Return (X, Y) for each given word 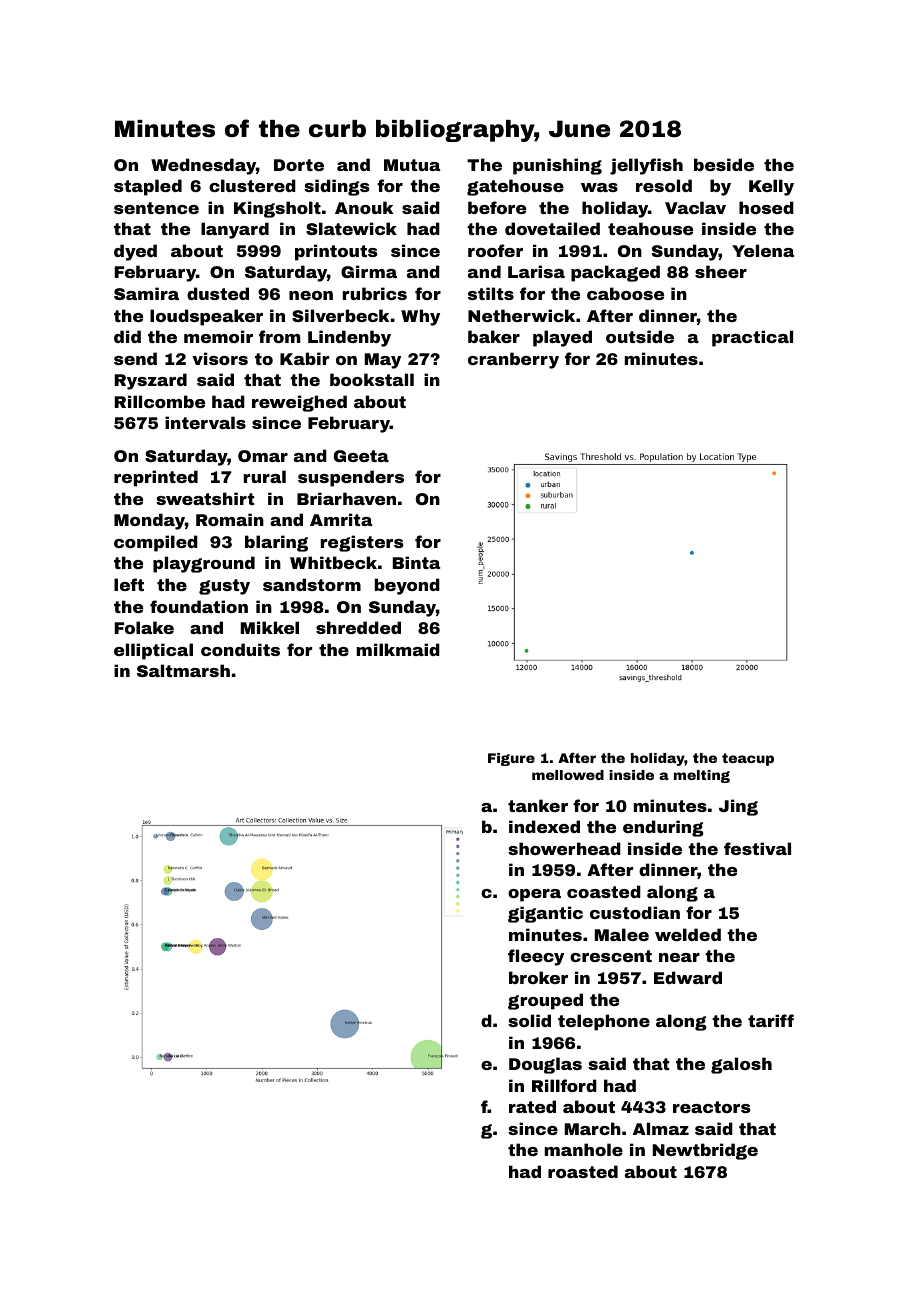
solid (529, 1020)
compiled (156, 543)
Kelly (771, 187)
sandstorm (312, 584)
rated (532, 1106)
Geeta (361, 456)
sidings (336, 187)
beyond (407, 586)
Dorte (299, 165)
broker (538, 977)
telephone (604, 1022)
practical (752, 338)
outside (640, 336)
